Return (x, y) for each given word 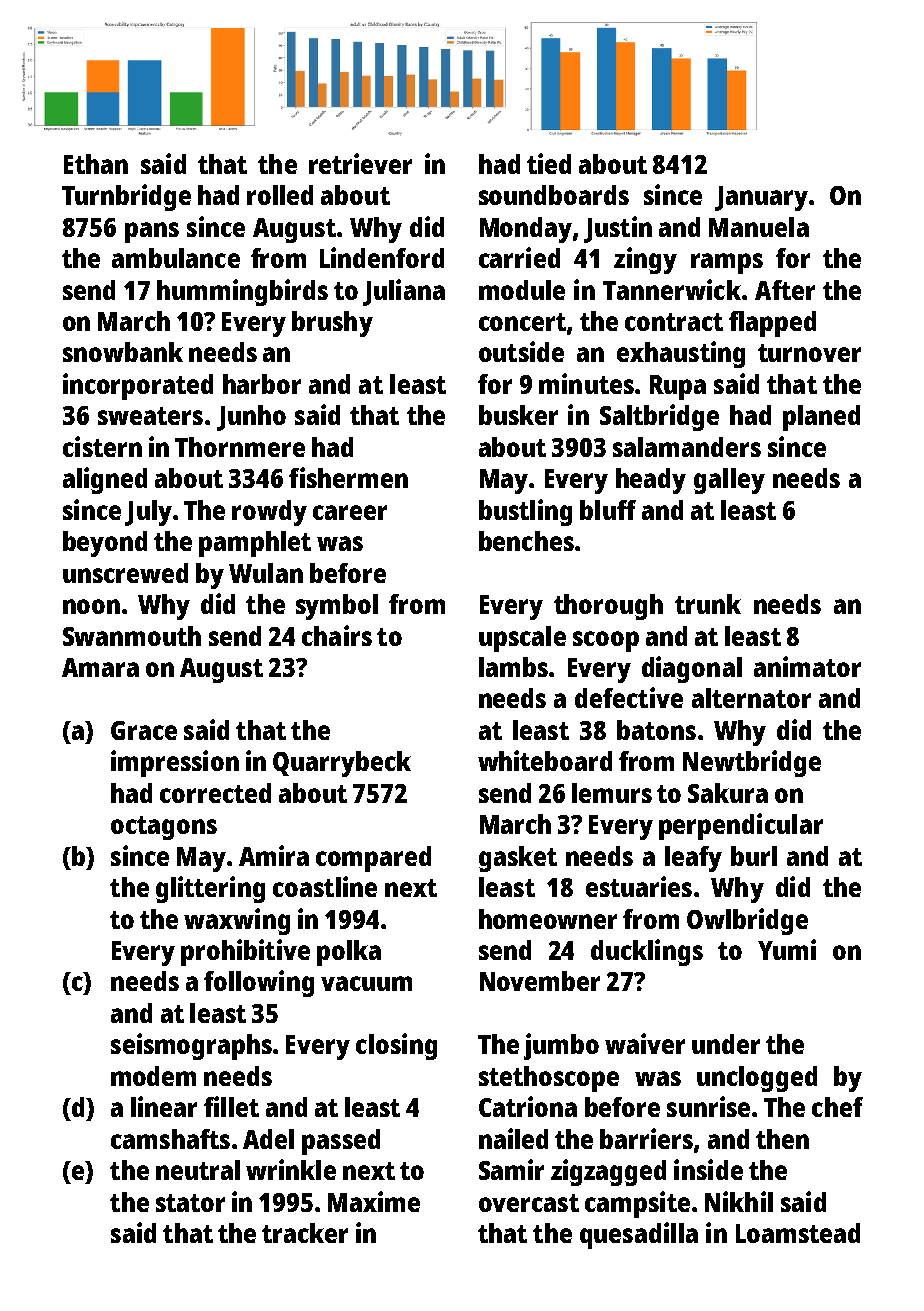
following (259, 983)
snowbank (123, 352)
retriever (360, 163)
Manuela (759, 227)
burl (754, 856)
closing (396, 1046)
